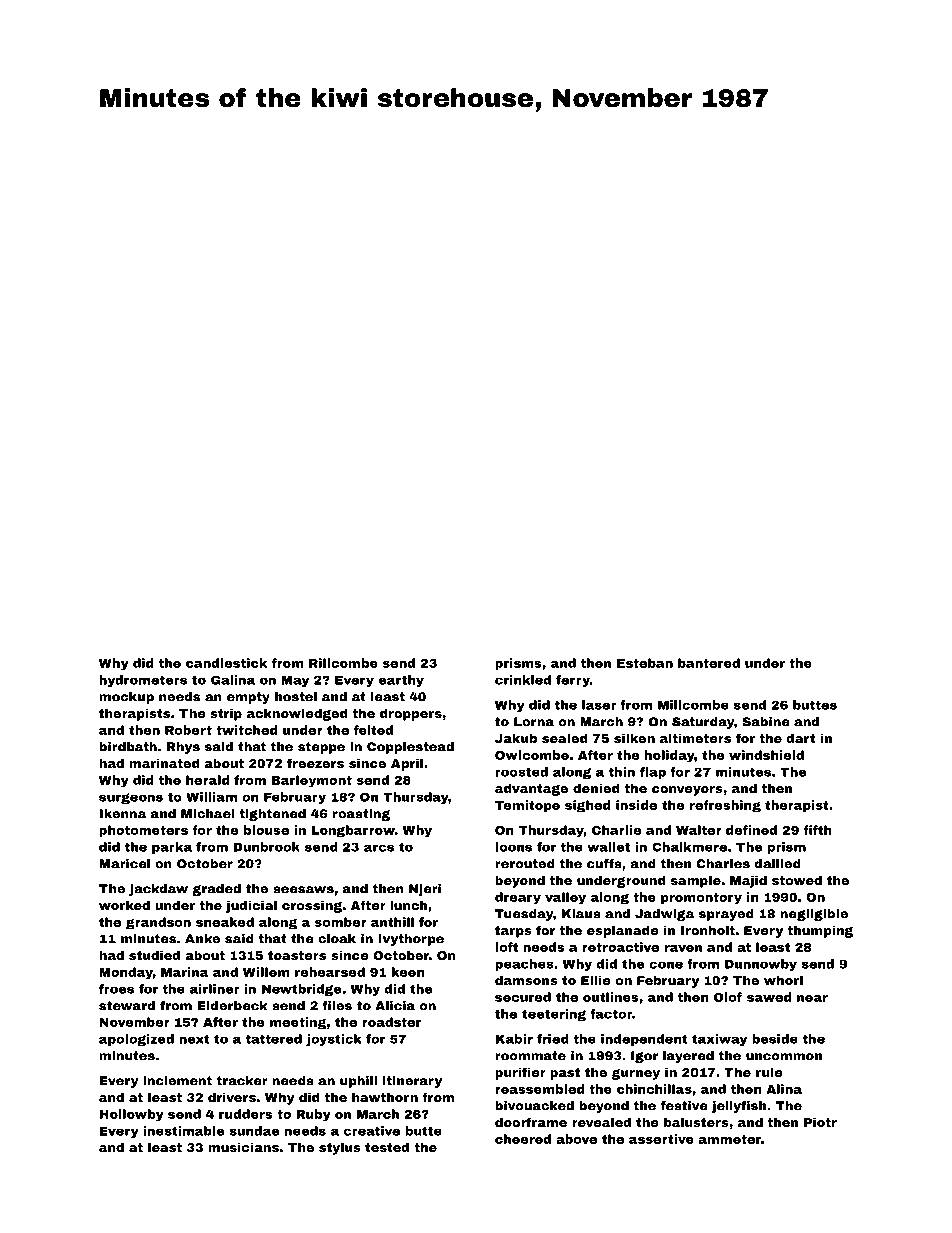  I want to click on stylus, so click(340, 1148).
